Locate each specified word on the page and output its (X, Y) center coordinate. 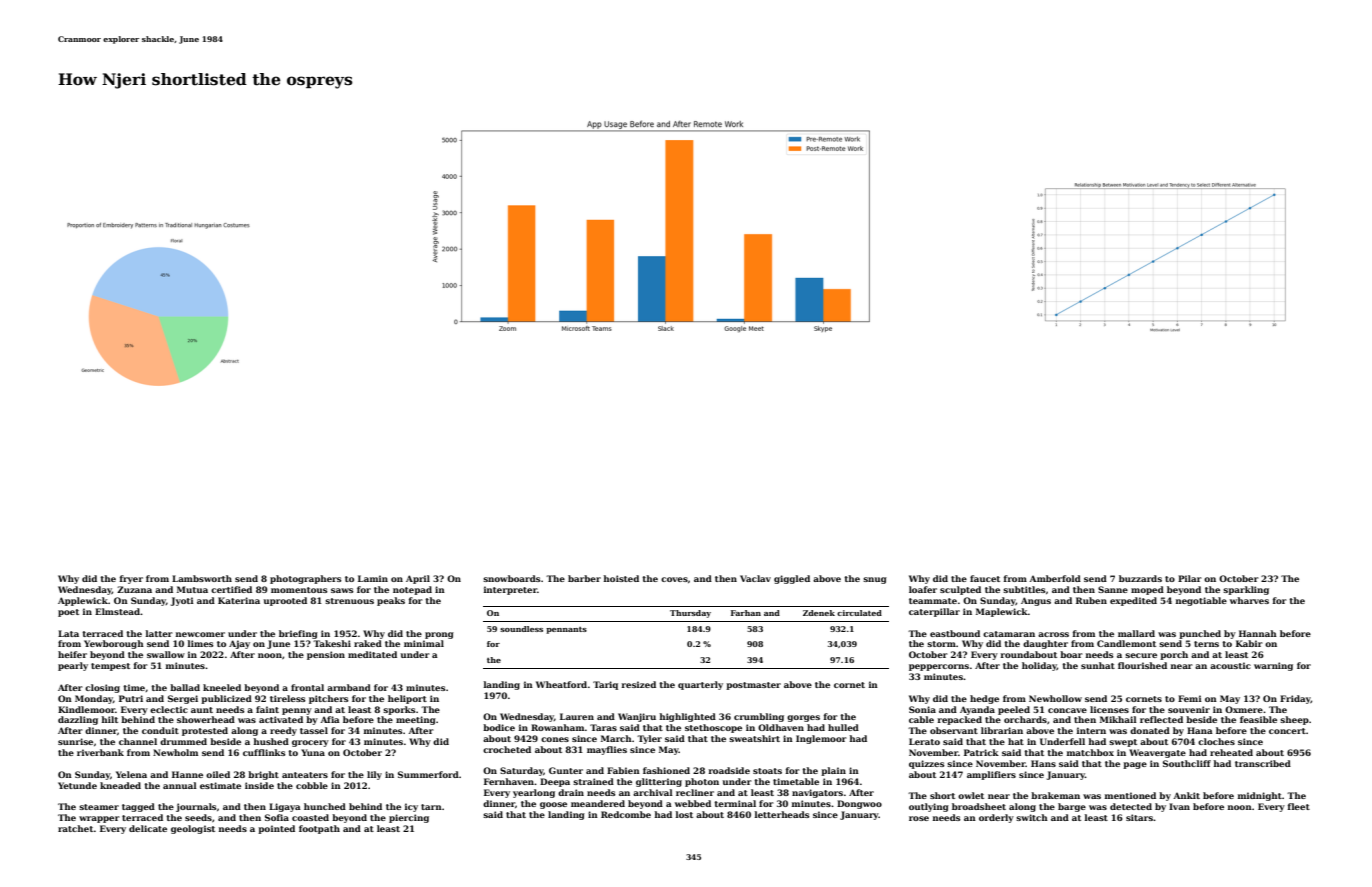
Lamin (373, 578)
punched (1200, 634)
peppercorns (939, 667)
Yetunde (77, 785)
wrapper (99, 819)
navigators (817, 793)
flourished (1142, 665)
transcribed (1263, 763)
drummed (183, 741)
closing (102, 688)
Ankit (1186, 795)
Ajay (239, 644)
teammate (933, 601)
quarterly (700, 685)
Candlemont (1126, 643)
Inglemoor (821, 739)
